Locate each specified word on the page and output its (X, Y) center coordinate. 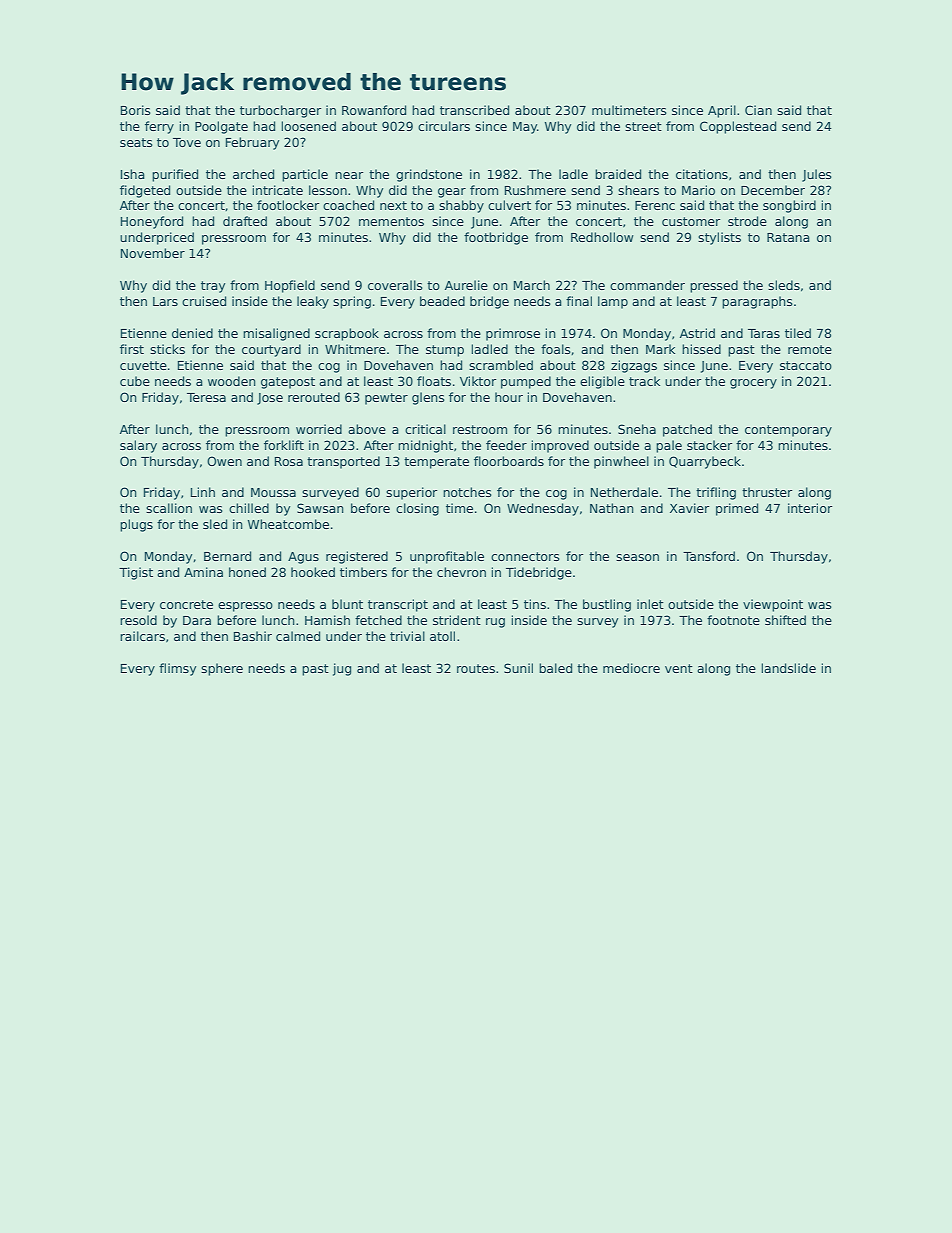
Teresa (206, 397)
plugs (136, 525)
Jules (817, 175)
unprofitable (447, 557)
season (637, 557)
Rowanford (374, 110)
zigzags (634, 366)
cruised (204, 301)
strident (457, 620)
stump (445, 351)
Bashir (253, 636)
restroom (480, 429)
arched (253, 174)
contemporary (788, 431)
